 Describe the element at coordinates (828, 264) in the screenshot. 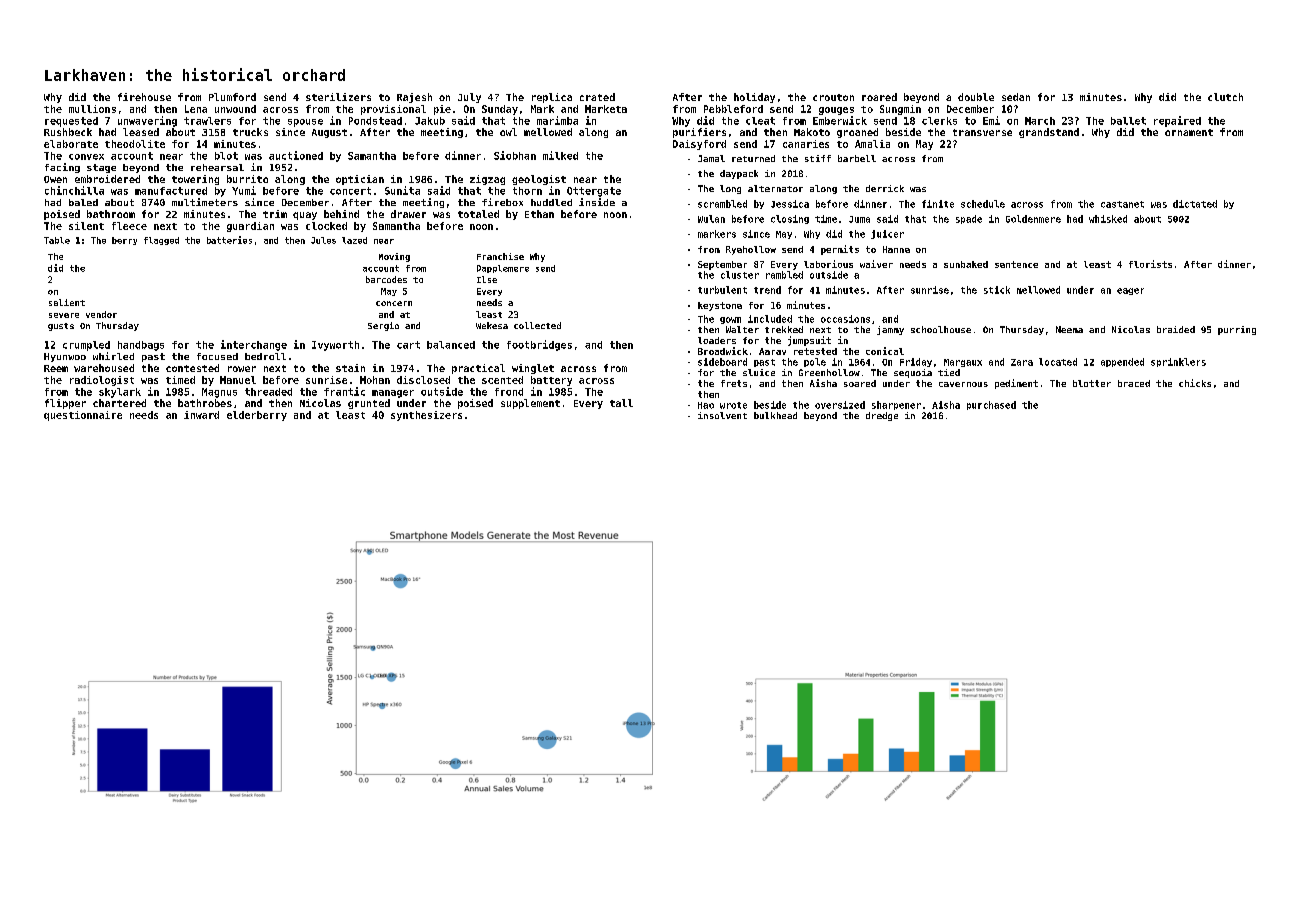

I see `laborious` at that location.
